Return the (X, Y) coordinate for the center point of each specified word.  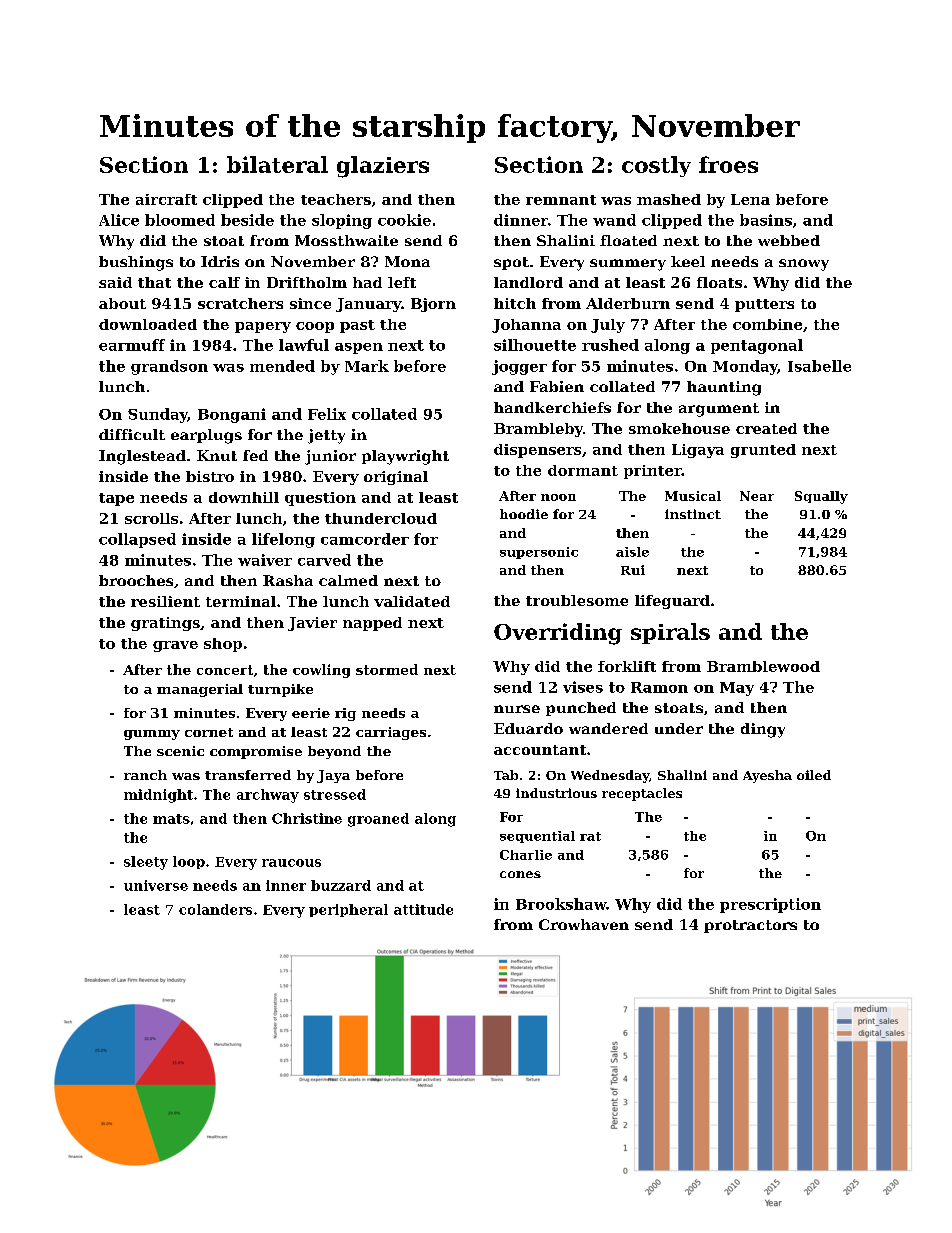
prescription (770, 905)
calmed (348, 580)
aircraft (166, 199)
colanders (215, 909)
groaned (378, 820)
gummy (152, 735)
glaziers (383, 167)
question (320, 499)
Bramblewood (763, 666)
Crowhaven (584, 924)
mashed (669, 199)
